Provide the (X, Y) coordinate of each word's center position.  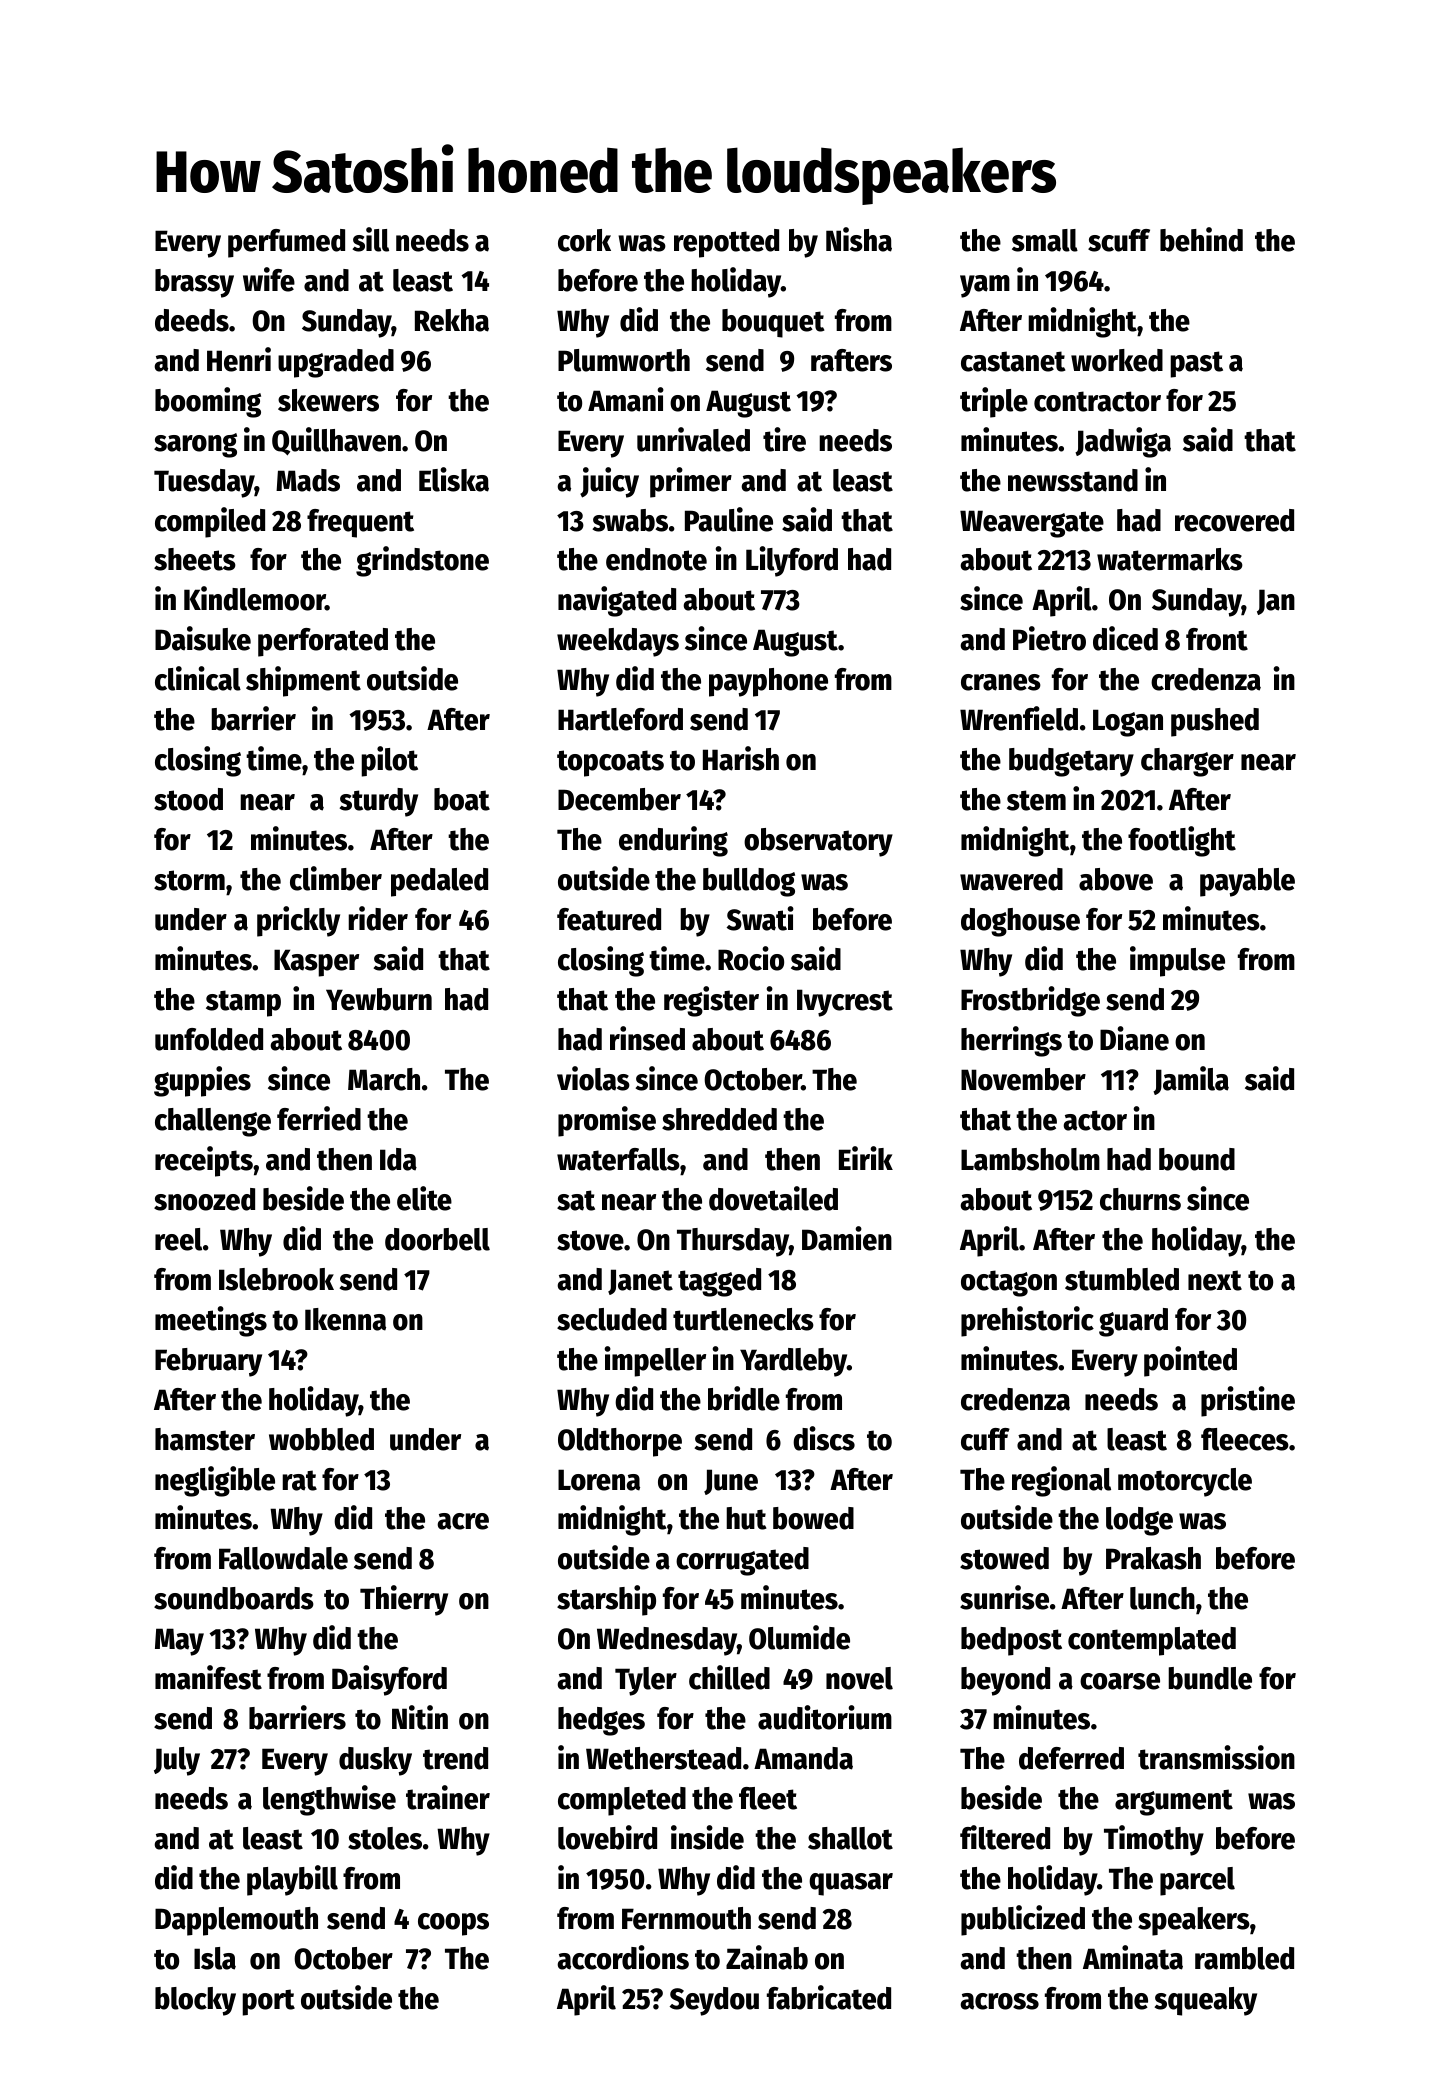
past (1196, 364)
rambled (1244, 1958)
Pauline (729, 519)
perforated (323, 642)
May (179, 1642)
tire (784, 439)
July (177, 1761)
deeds (192, 320)
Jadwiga (1123, 442)
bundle (1210, 1678)
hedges (601, 1721)
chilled (729, 1677)
